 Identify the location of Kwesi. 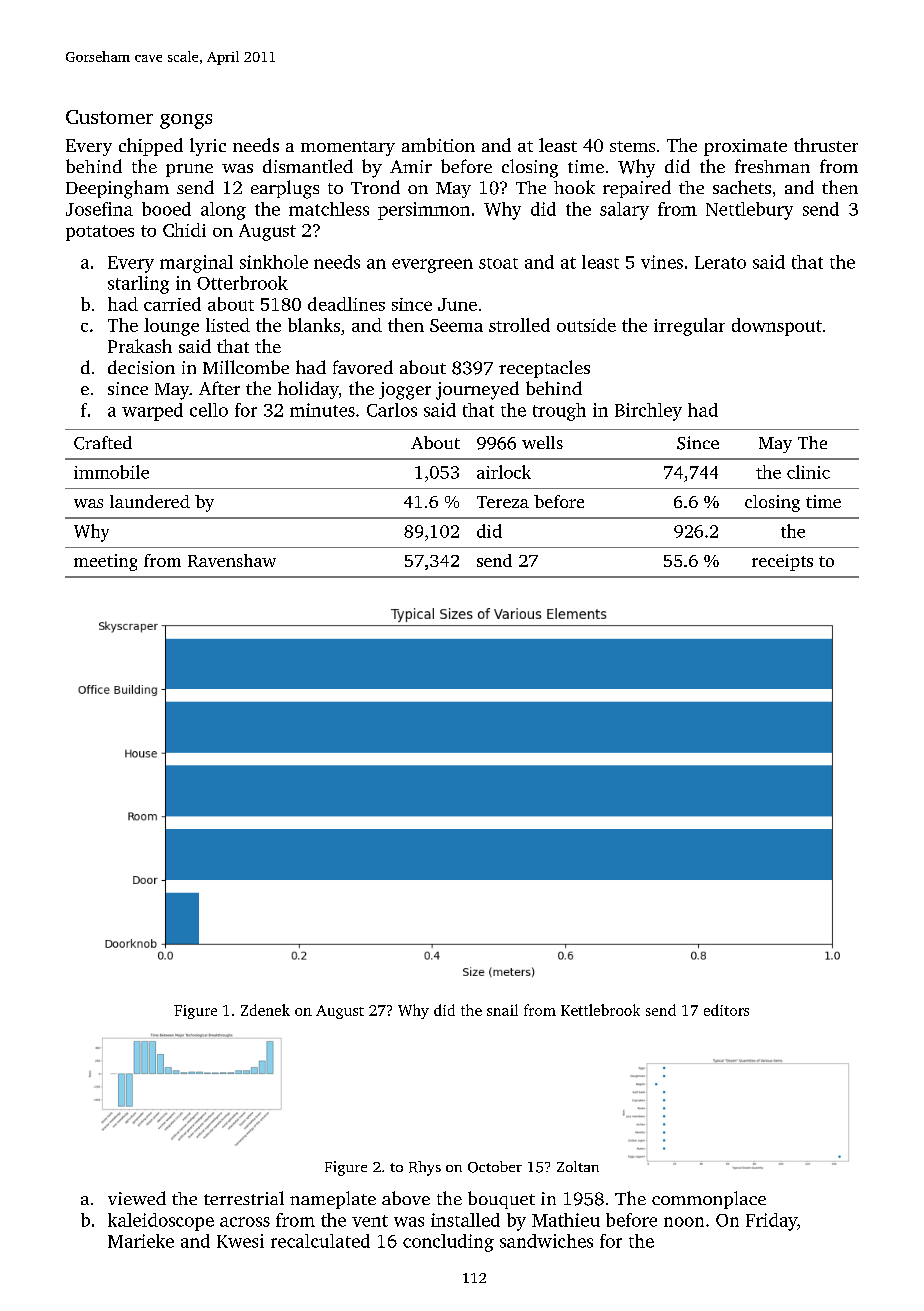
(240, 1241).
